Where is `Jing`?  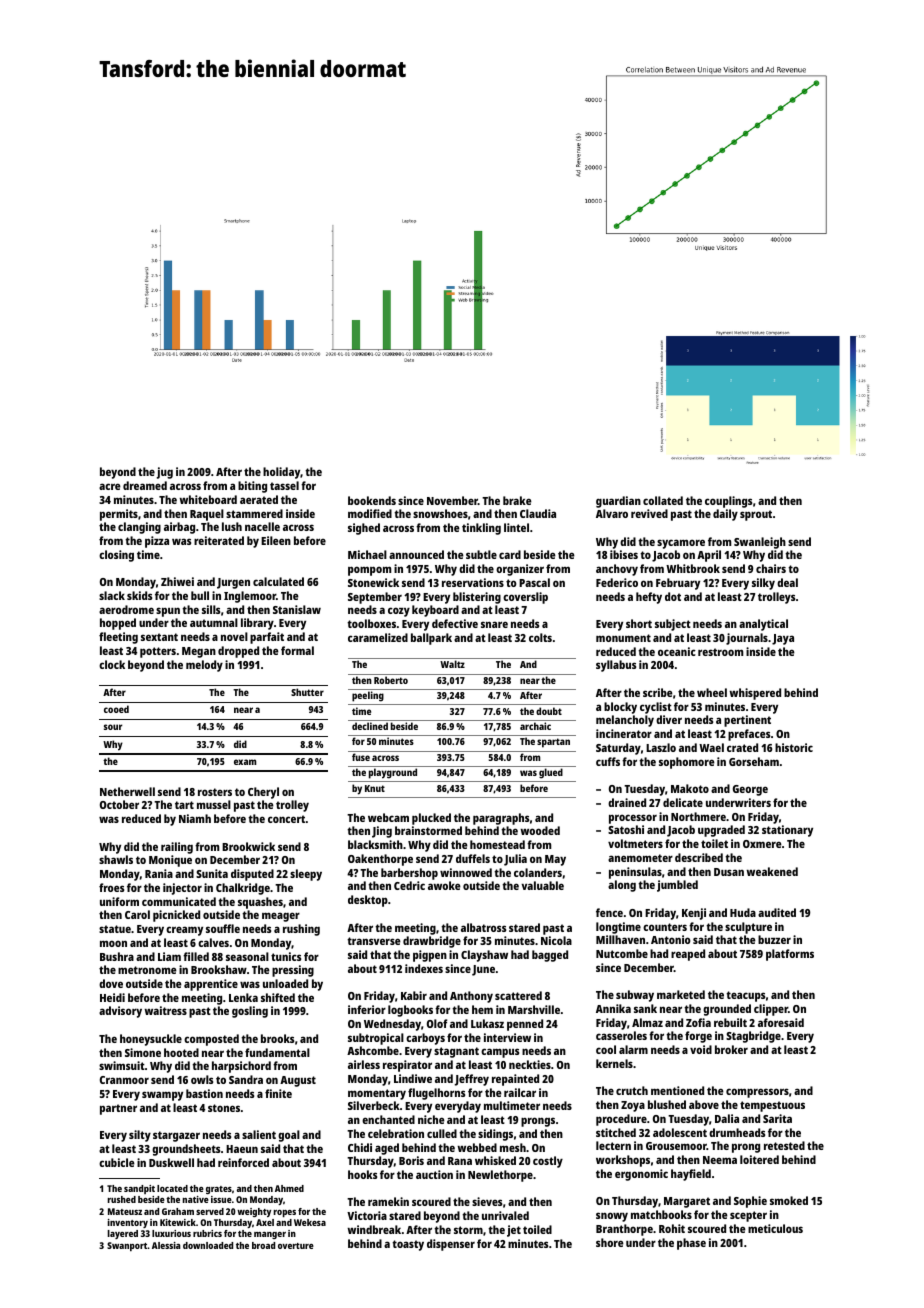 Jing is located at coordinates (382, 832).
